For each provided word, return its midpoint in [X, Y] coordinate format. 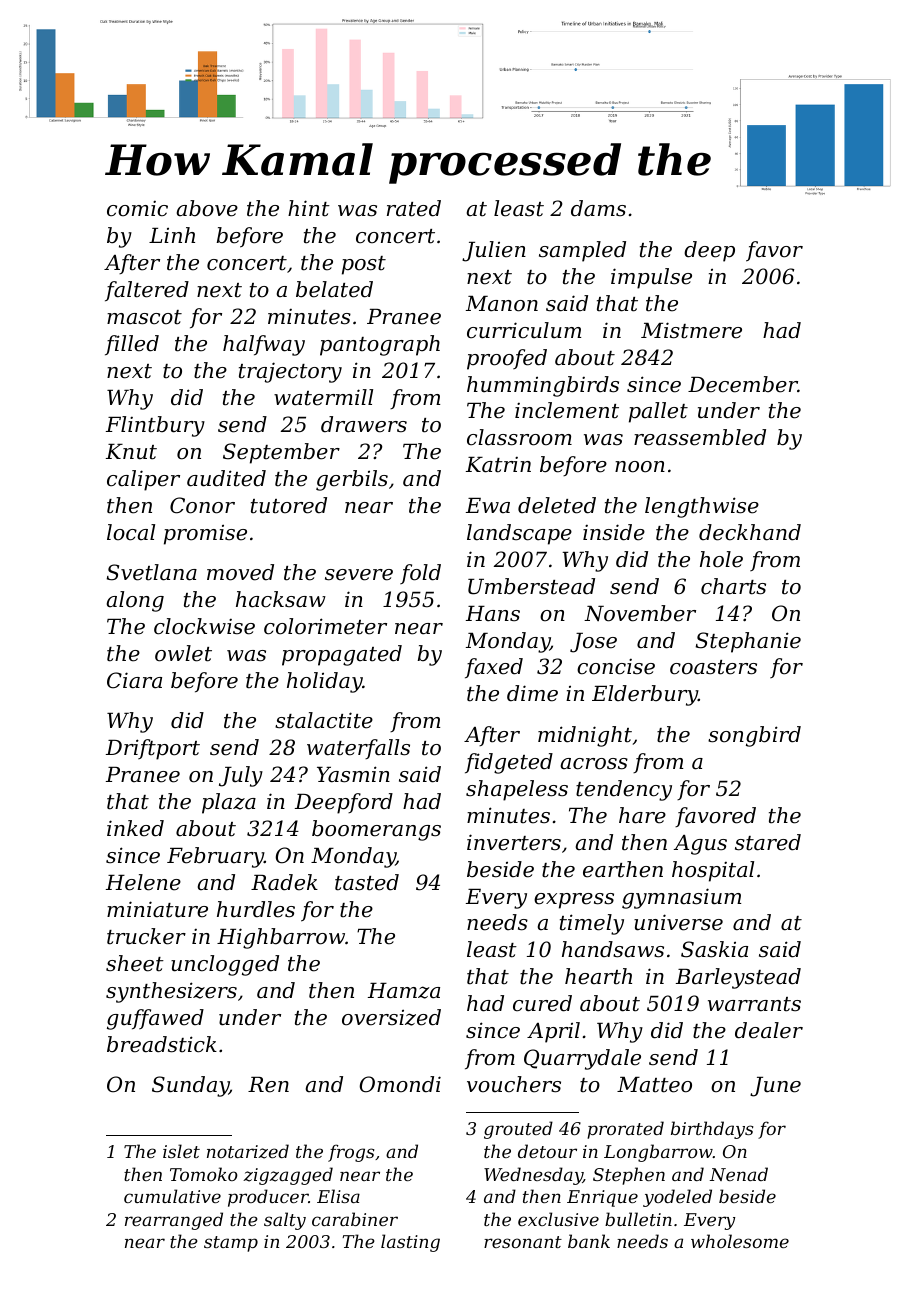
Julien [494, 251]
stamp [231, 1244]
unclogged [225, 965]
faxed [494, 668]
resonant [523, 1242]
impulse [651, 278]
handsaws [613, 949]
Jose [593, 643]
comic [137, 209]
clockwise [204, 626]
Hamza [404, 991]
